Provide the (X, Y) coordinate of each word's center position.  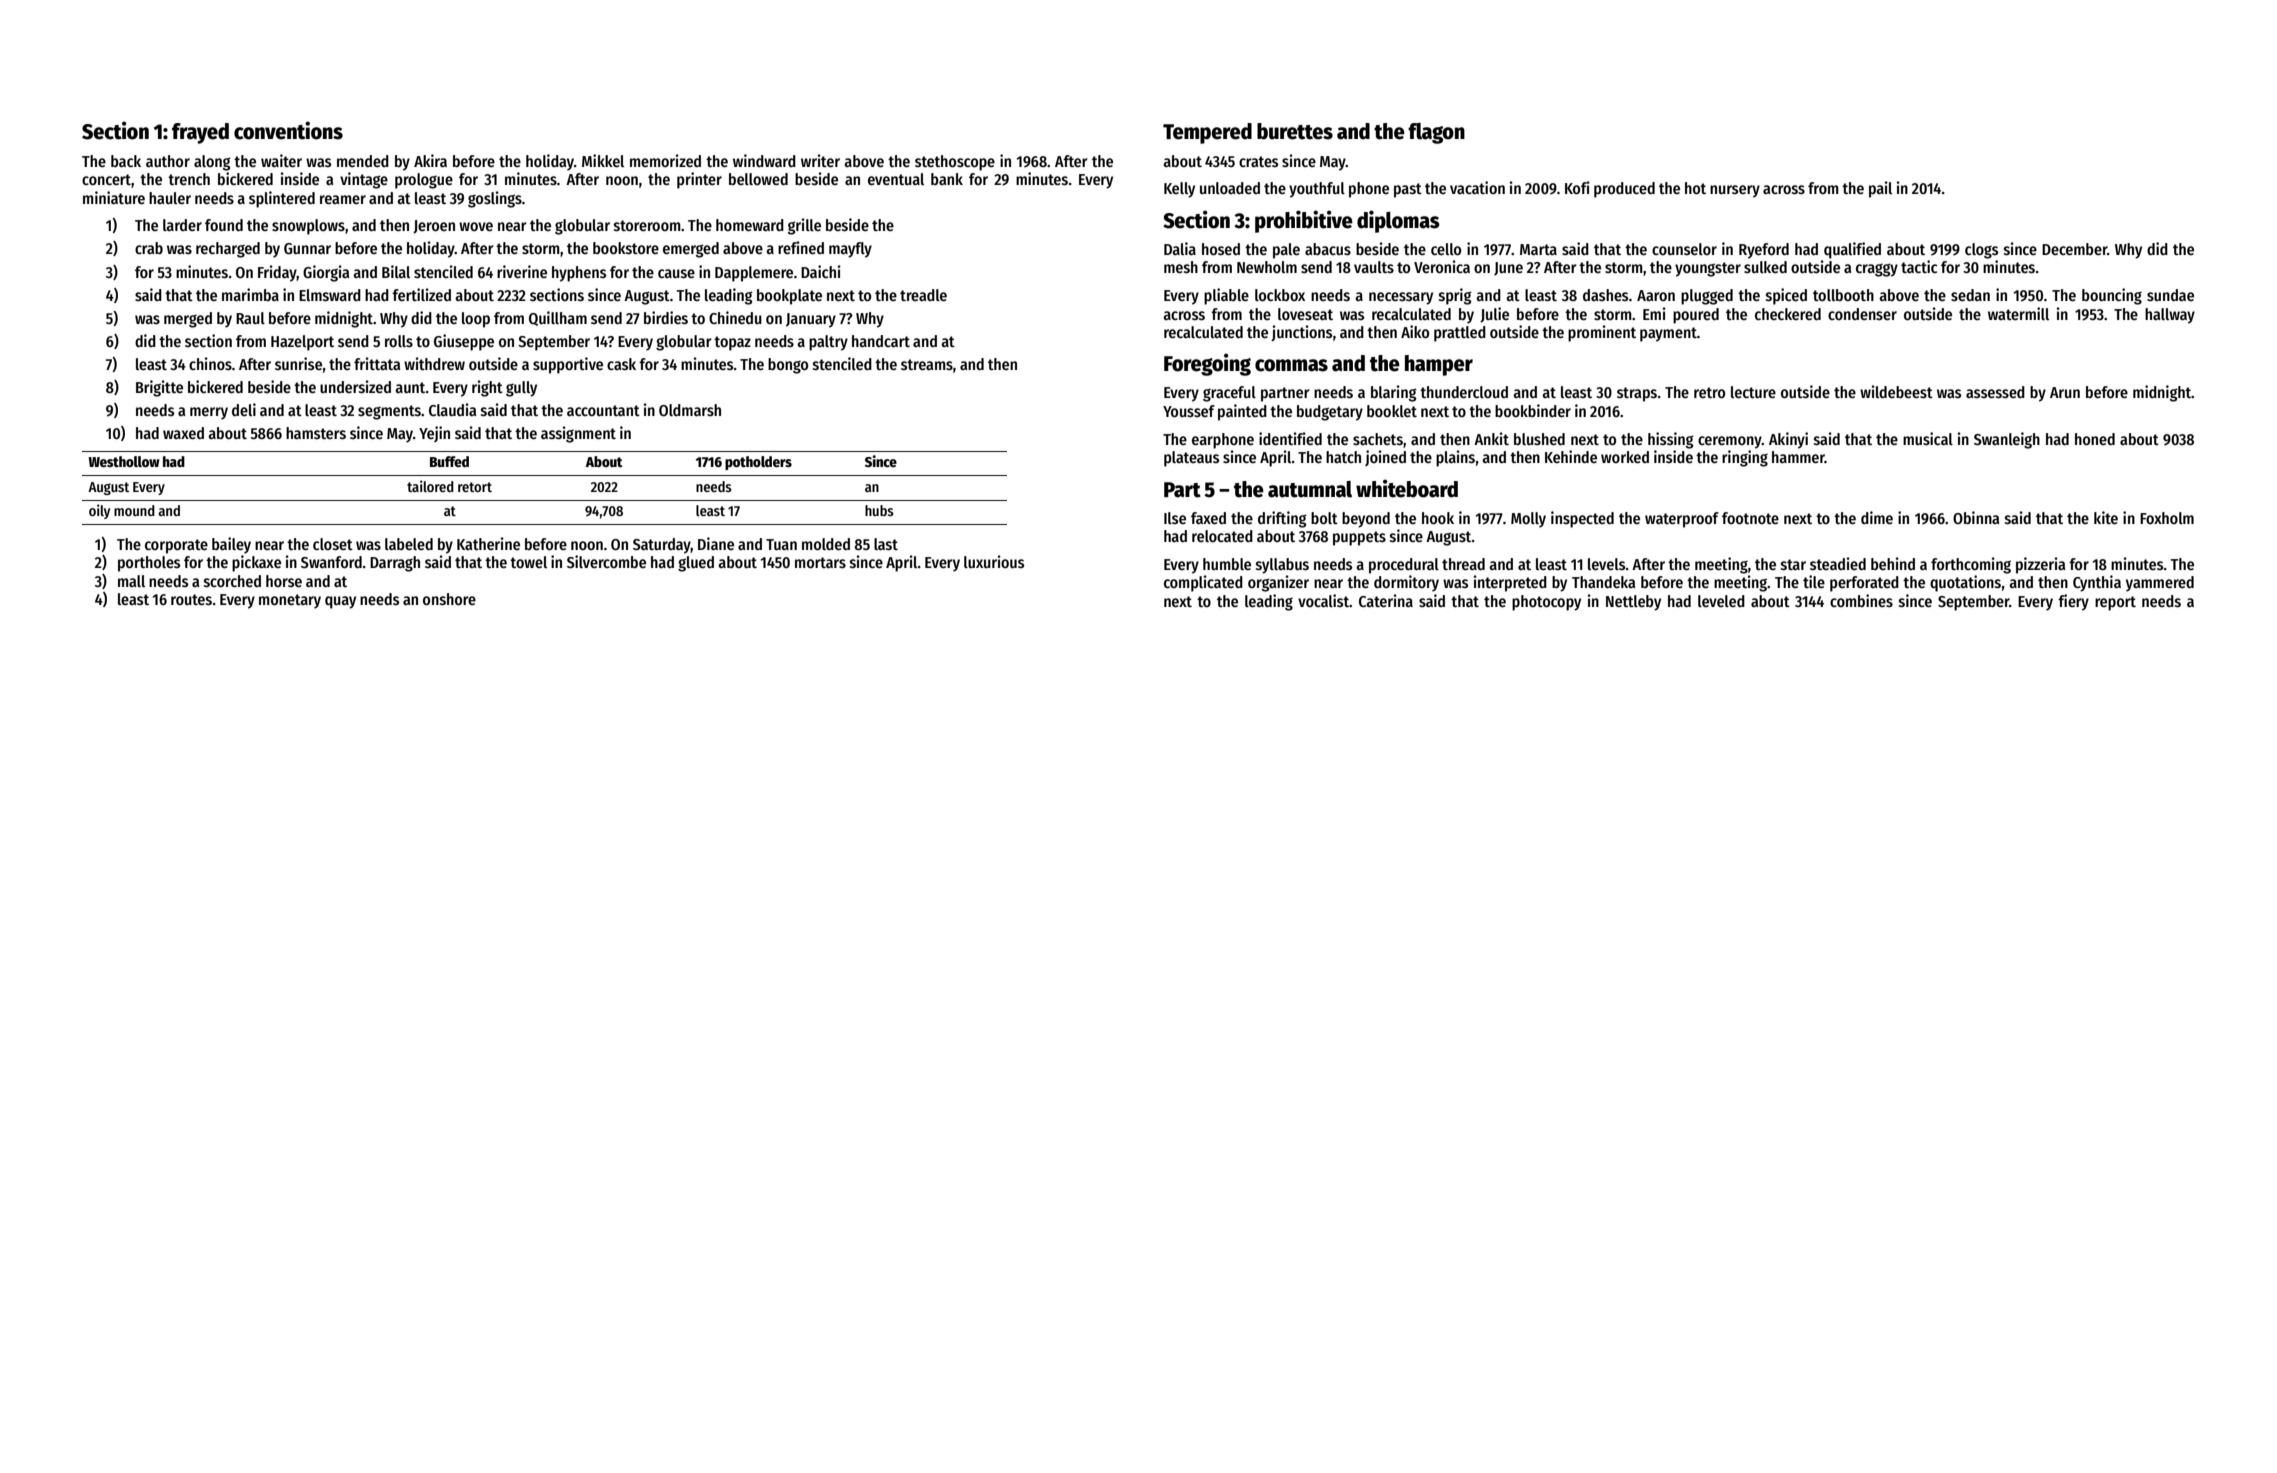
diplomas (1398, 221)
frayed (200, 133)
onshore (449, 599)
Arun (2065, 392)
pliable (1226, 296)
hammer (1798, 457)
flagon (1436, 133)
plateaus (1191, 459)
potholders (758, 463)
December (2074, 249)
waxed (183, 433)
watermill (2018, 313)
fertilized (421, 294)
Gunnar (307, 248)
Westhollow (124, 461)
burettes (1295, 131)
